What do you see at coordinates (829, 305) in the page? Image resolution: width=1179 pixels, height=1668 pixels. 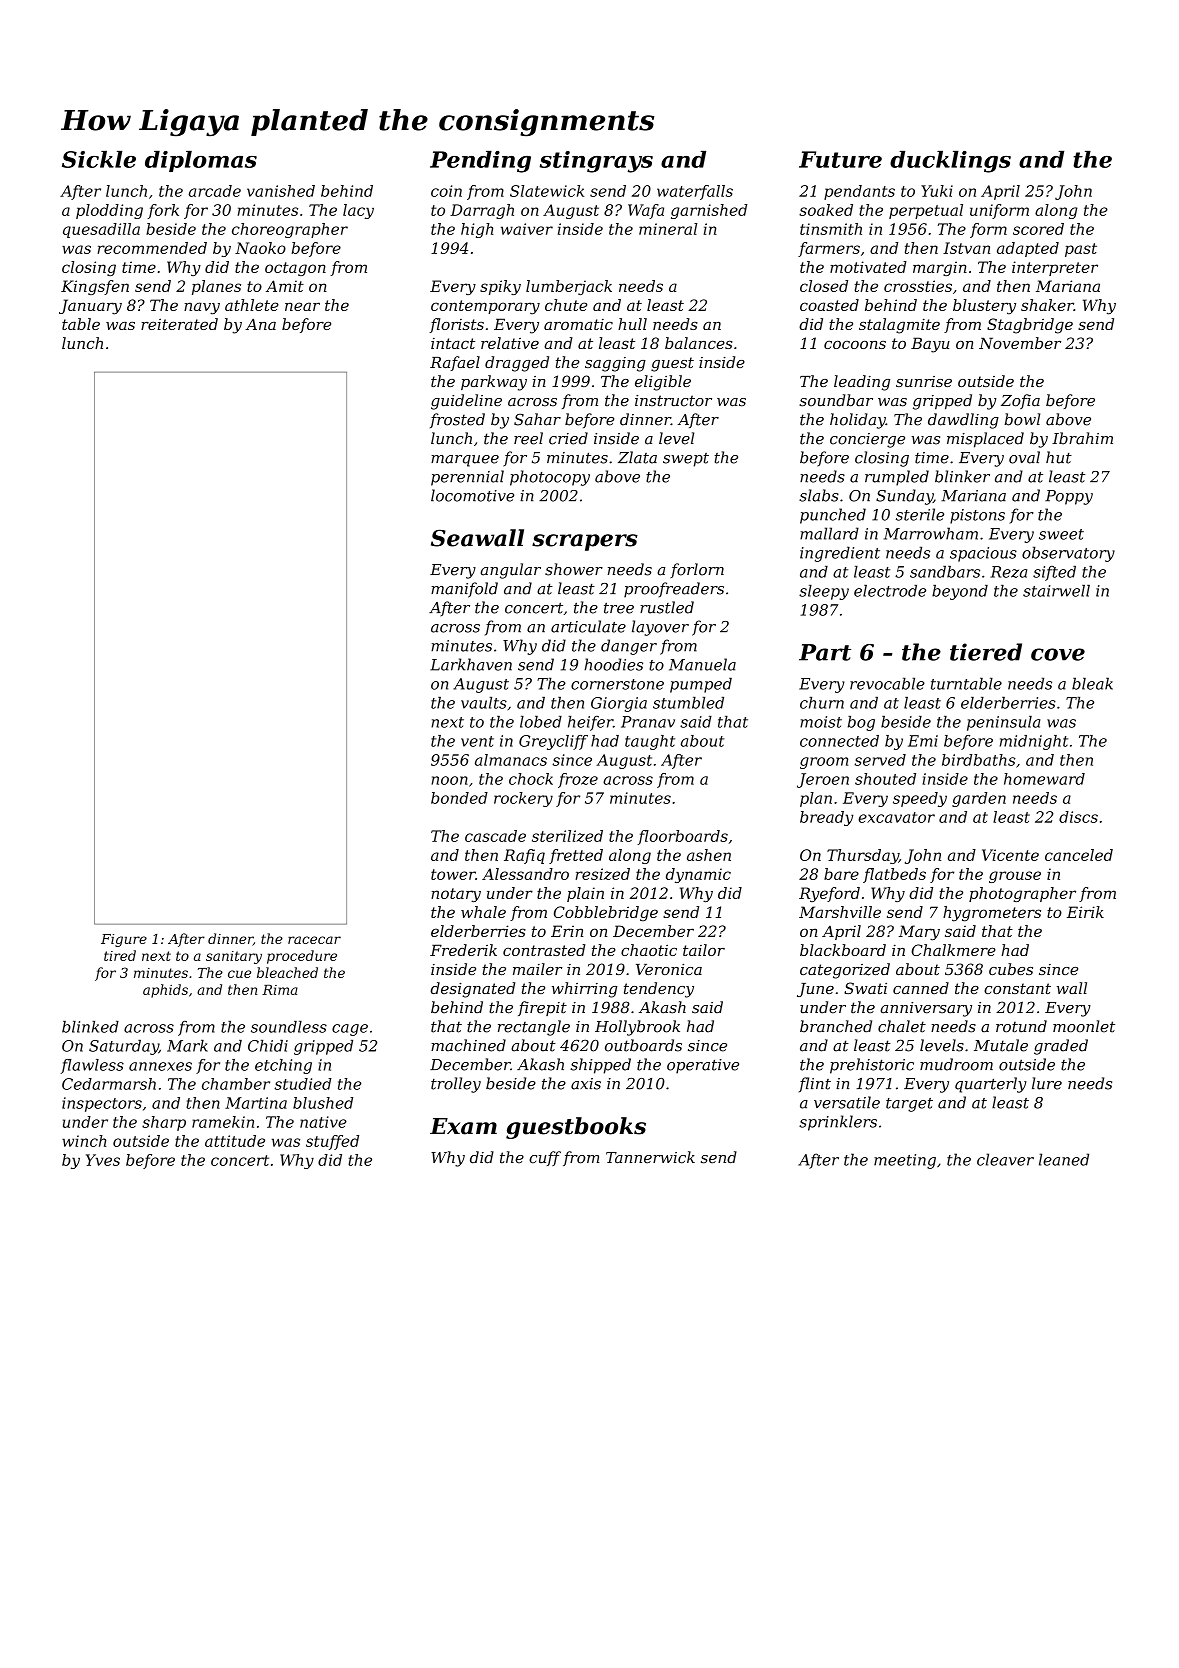 I see `coasted` at bounding box center [829, 305].
